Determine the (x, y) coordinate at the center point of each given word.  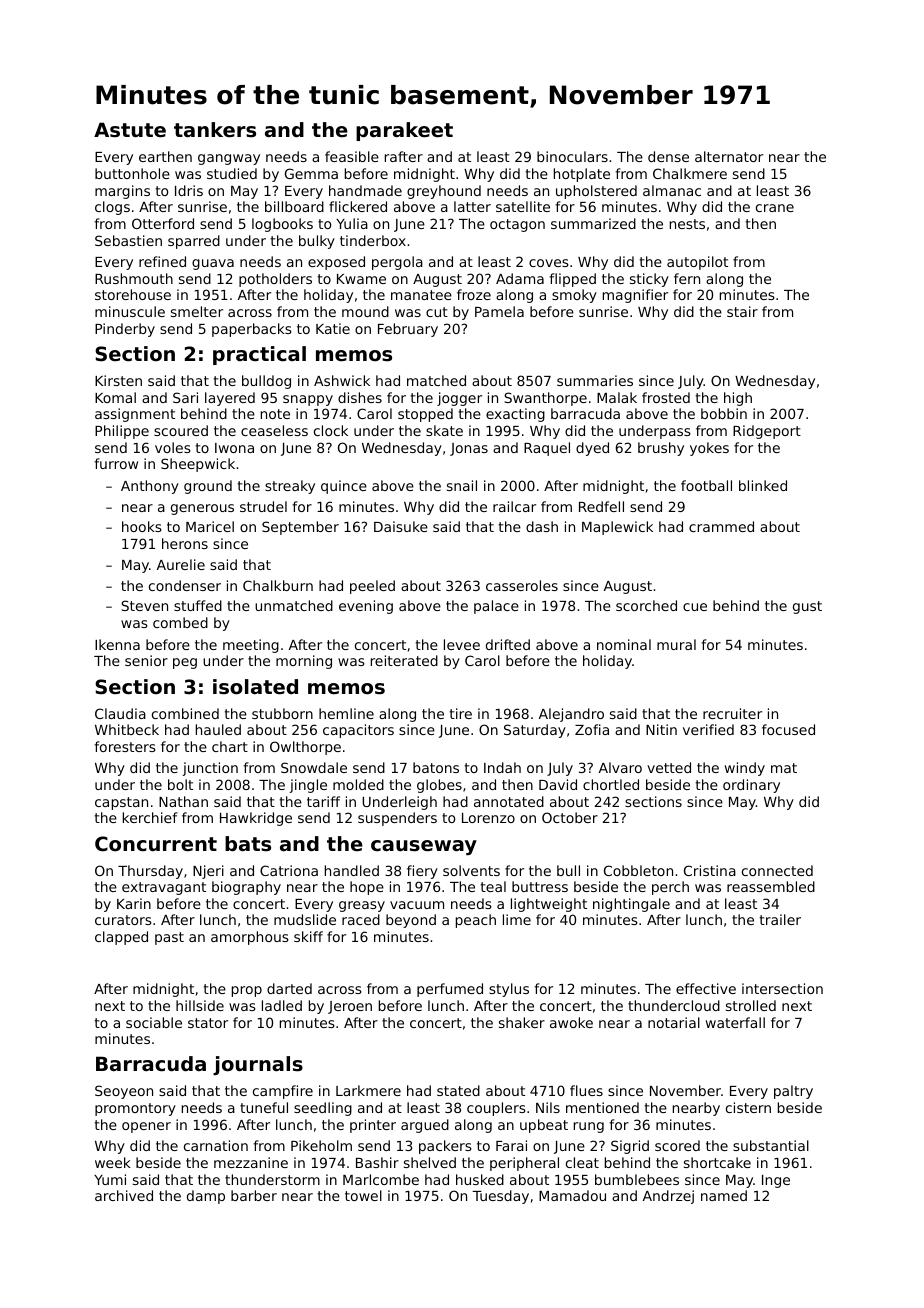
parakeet (404, 131)
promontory (135, 1109)
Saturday (535, 731)
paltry (793, 1092)
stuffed (198, 605)
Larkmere (368, 1090)
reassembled (771, 886)
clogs (112, 208)
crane (775, 208)
